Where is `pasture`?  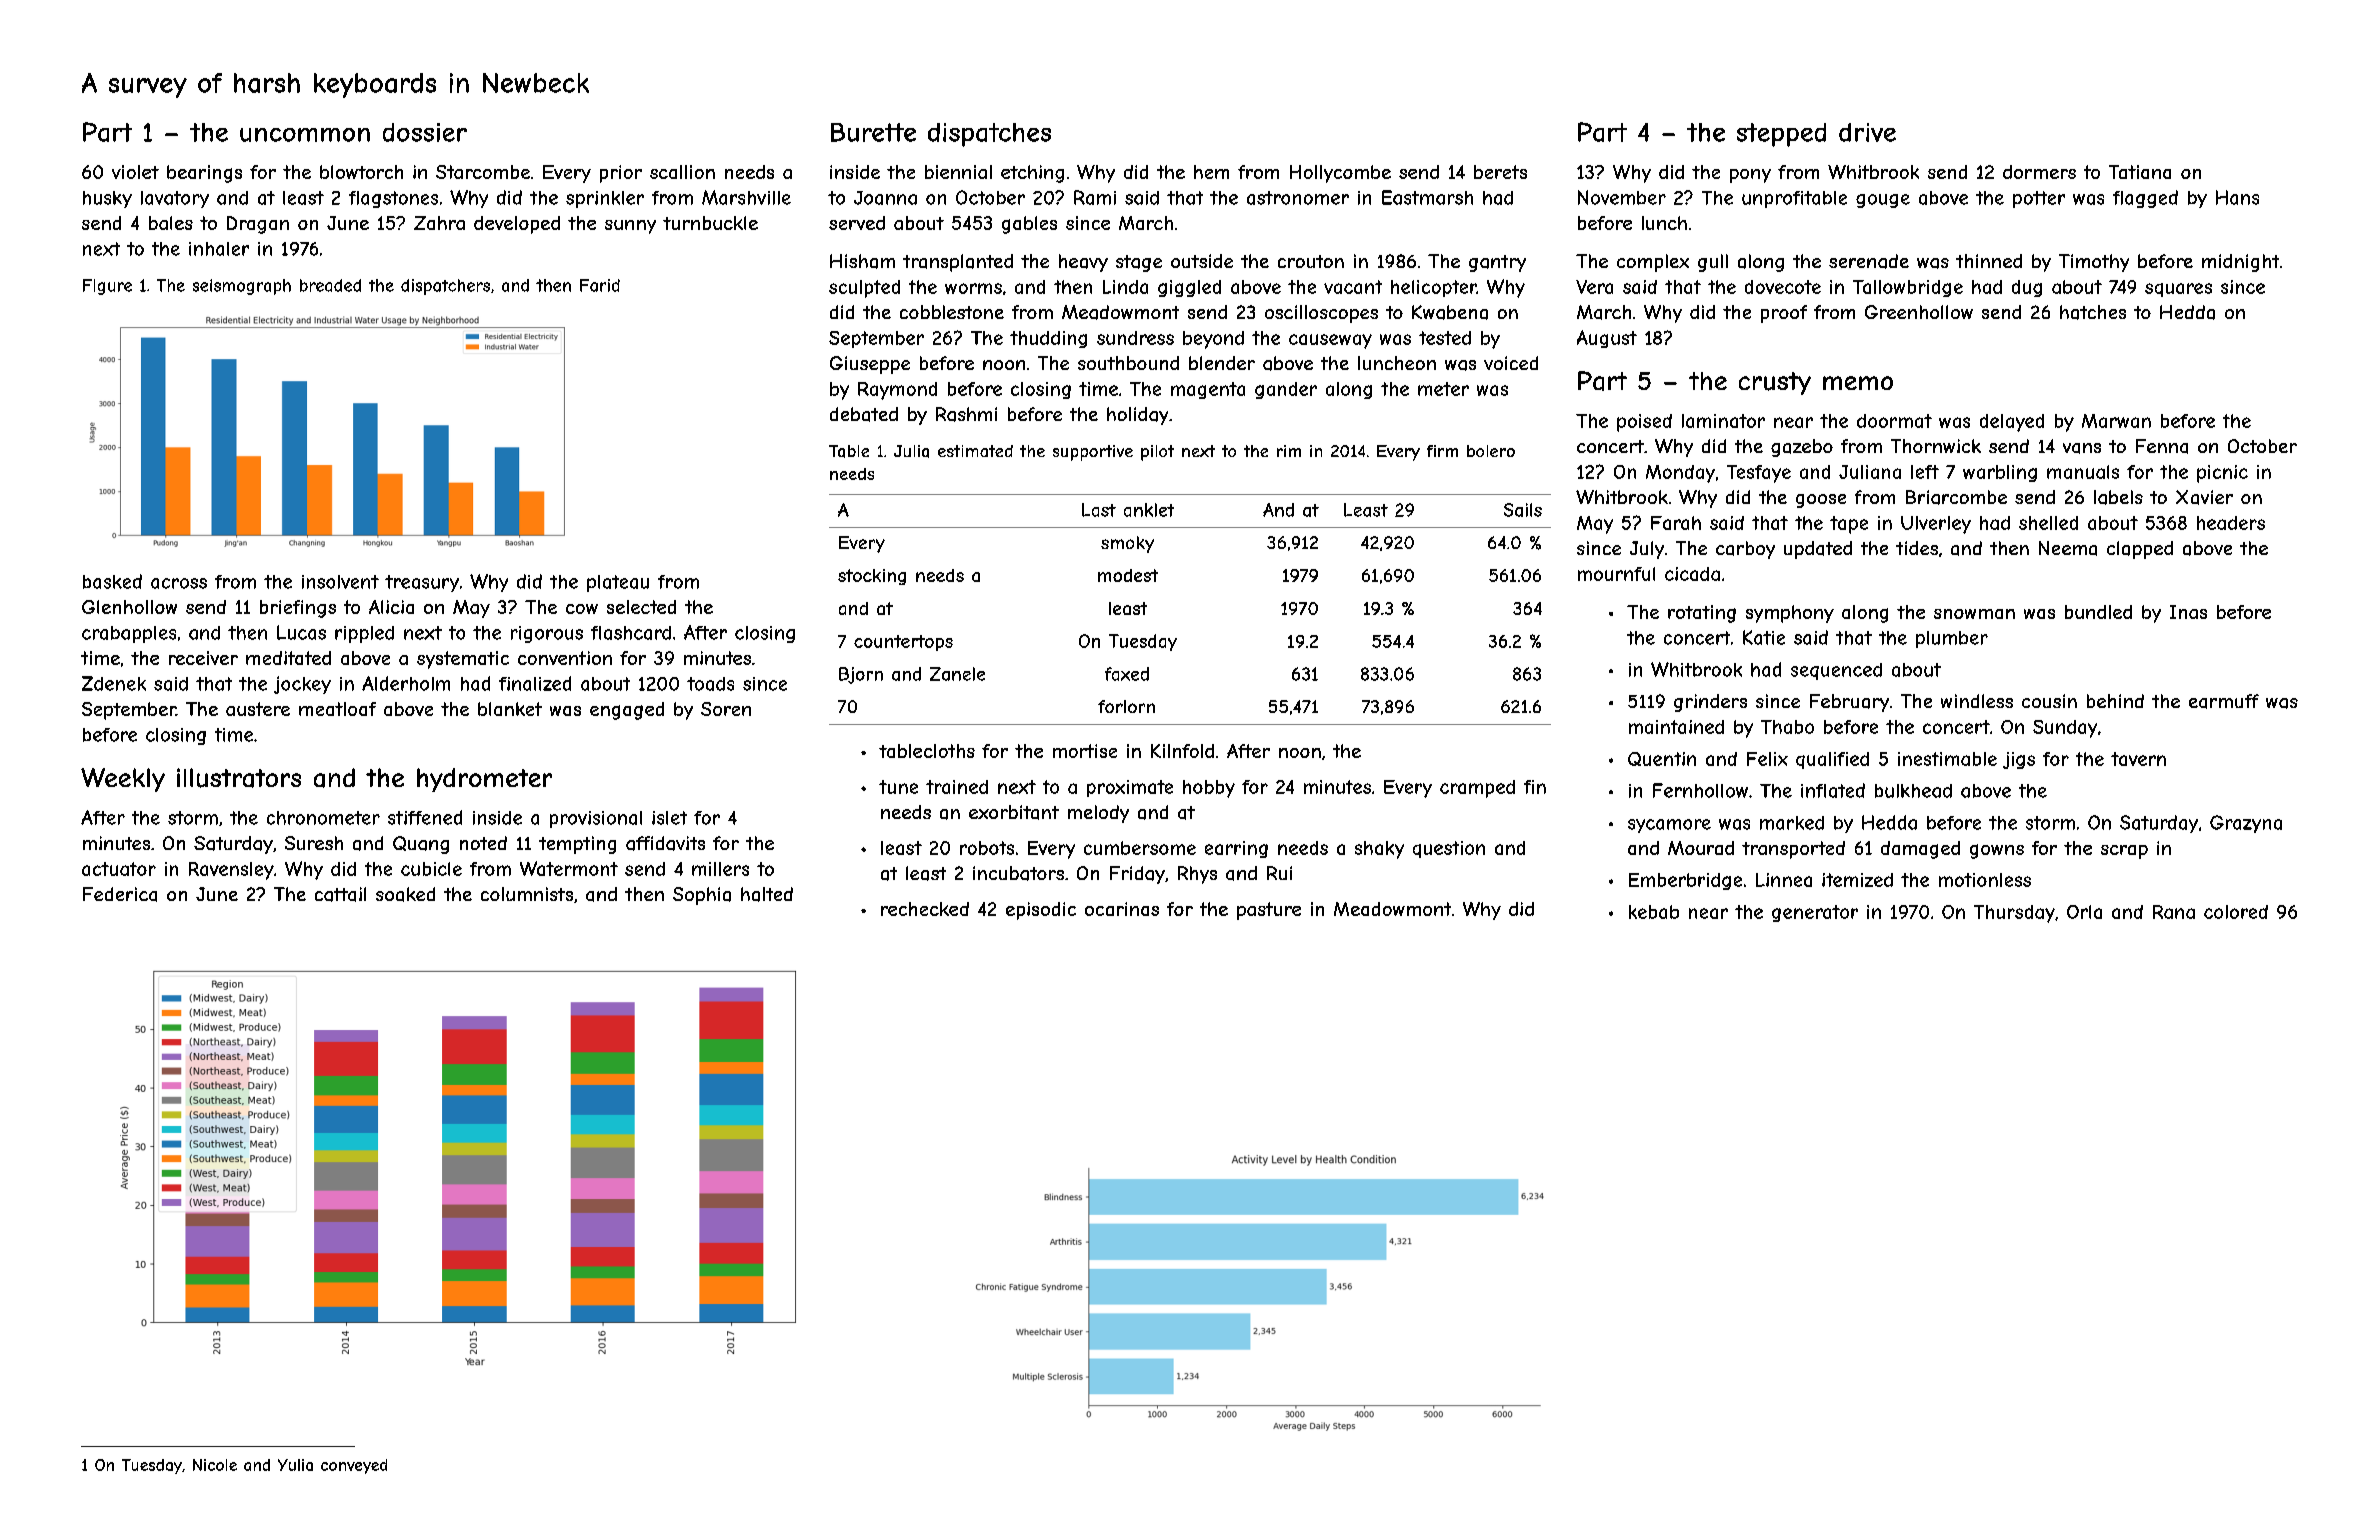 pasture is located at coordinates (1269, 911).
